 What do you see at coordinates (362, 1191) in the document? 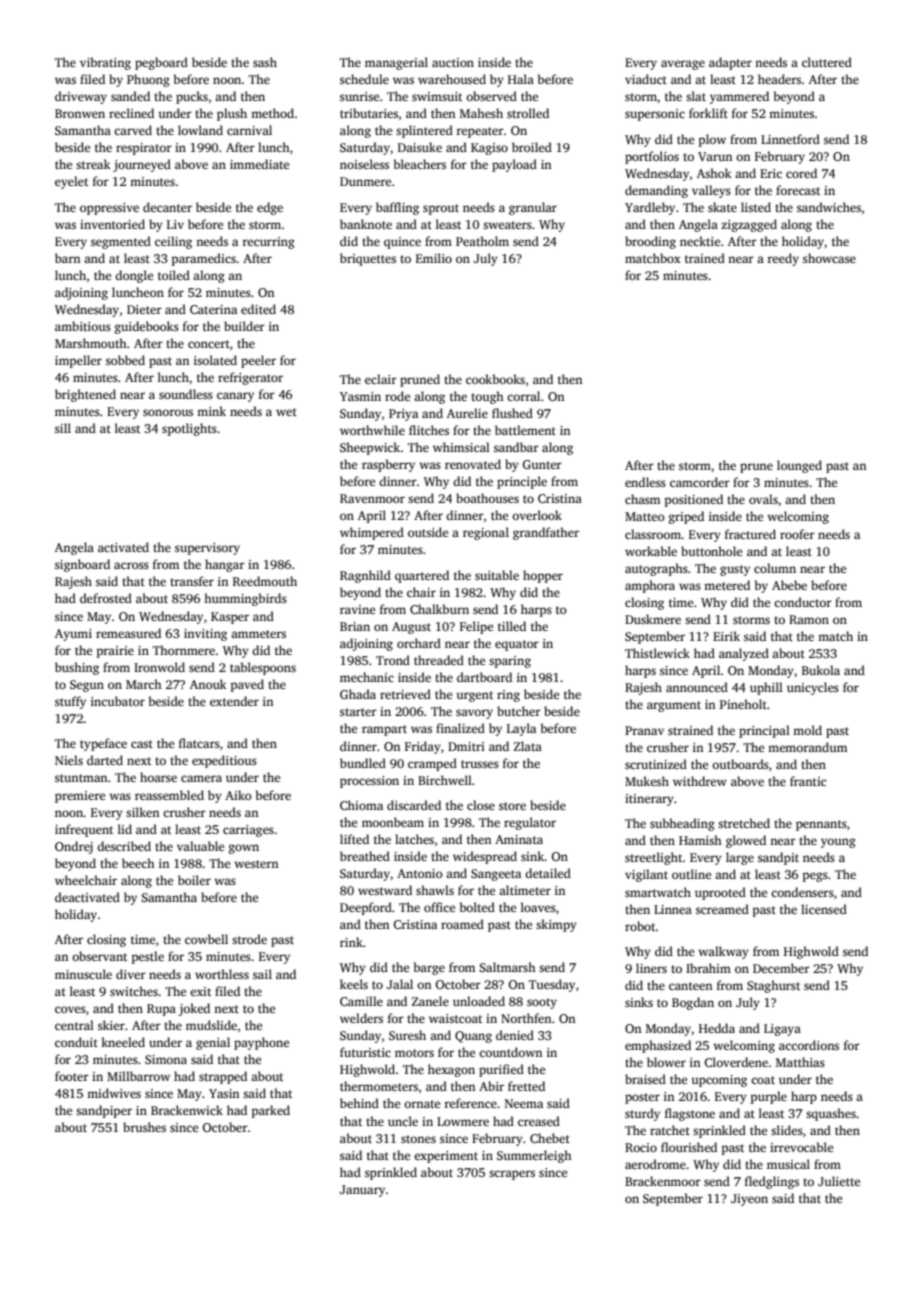
I see `January` at bounding box center [362, 1191].
